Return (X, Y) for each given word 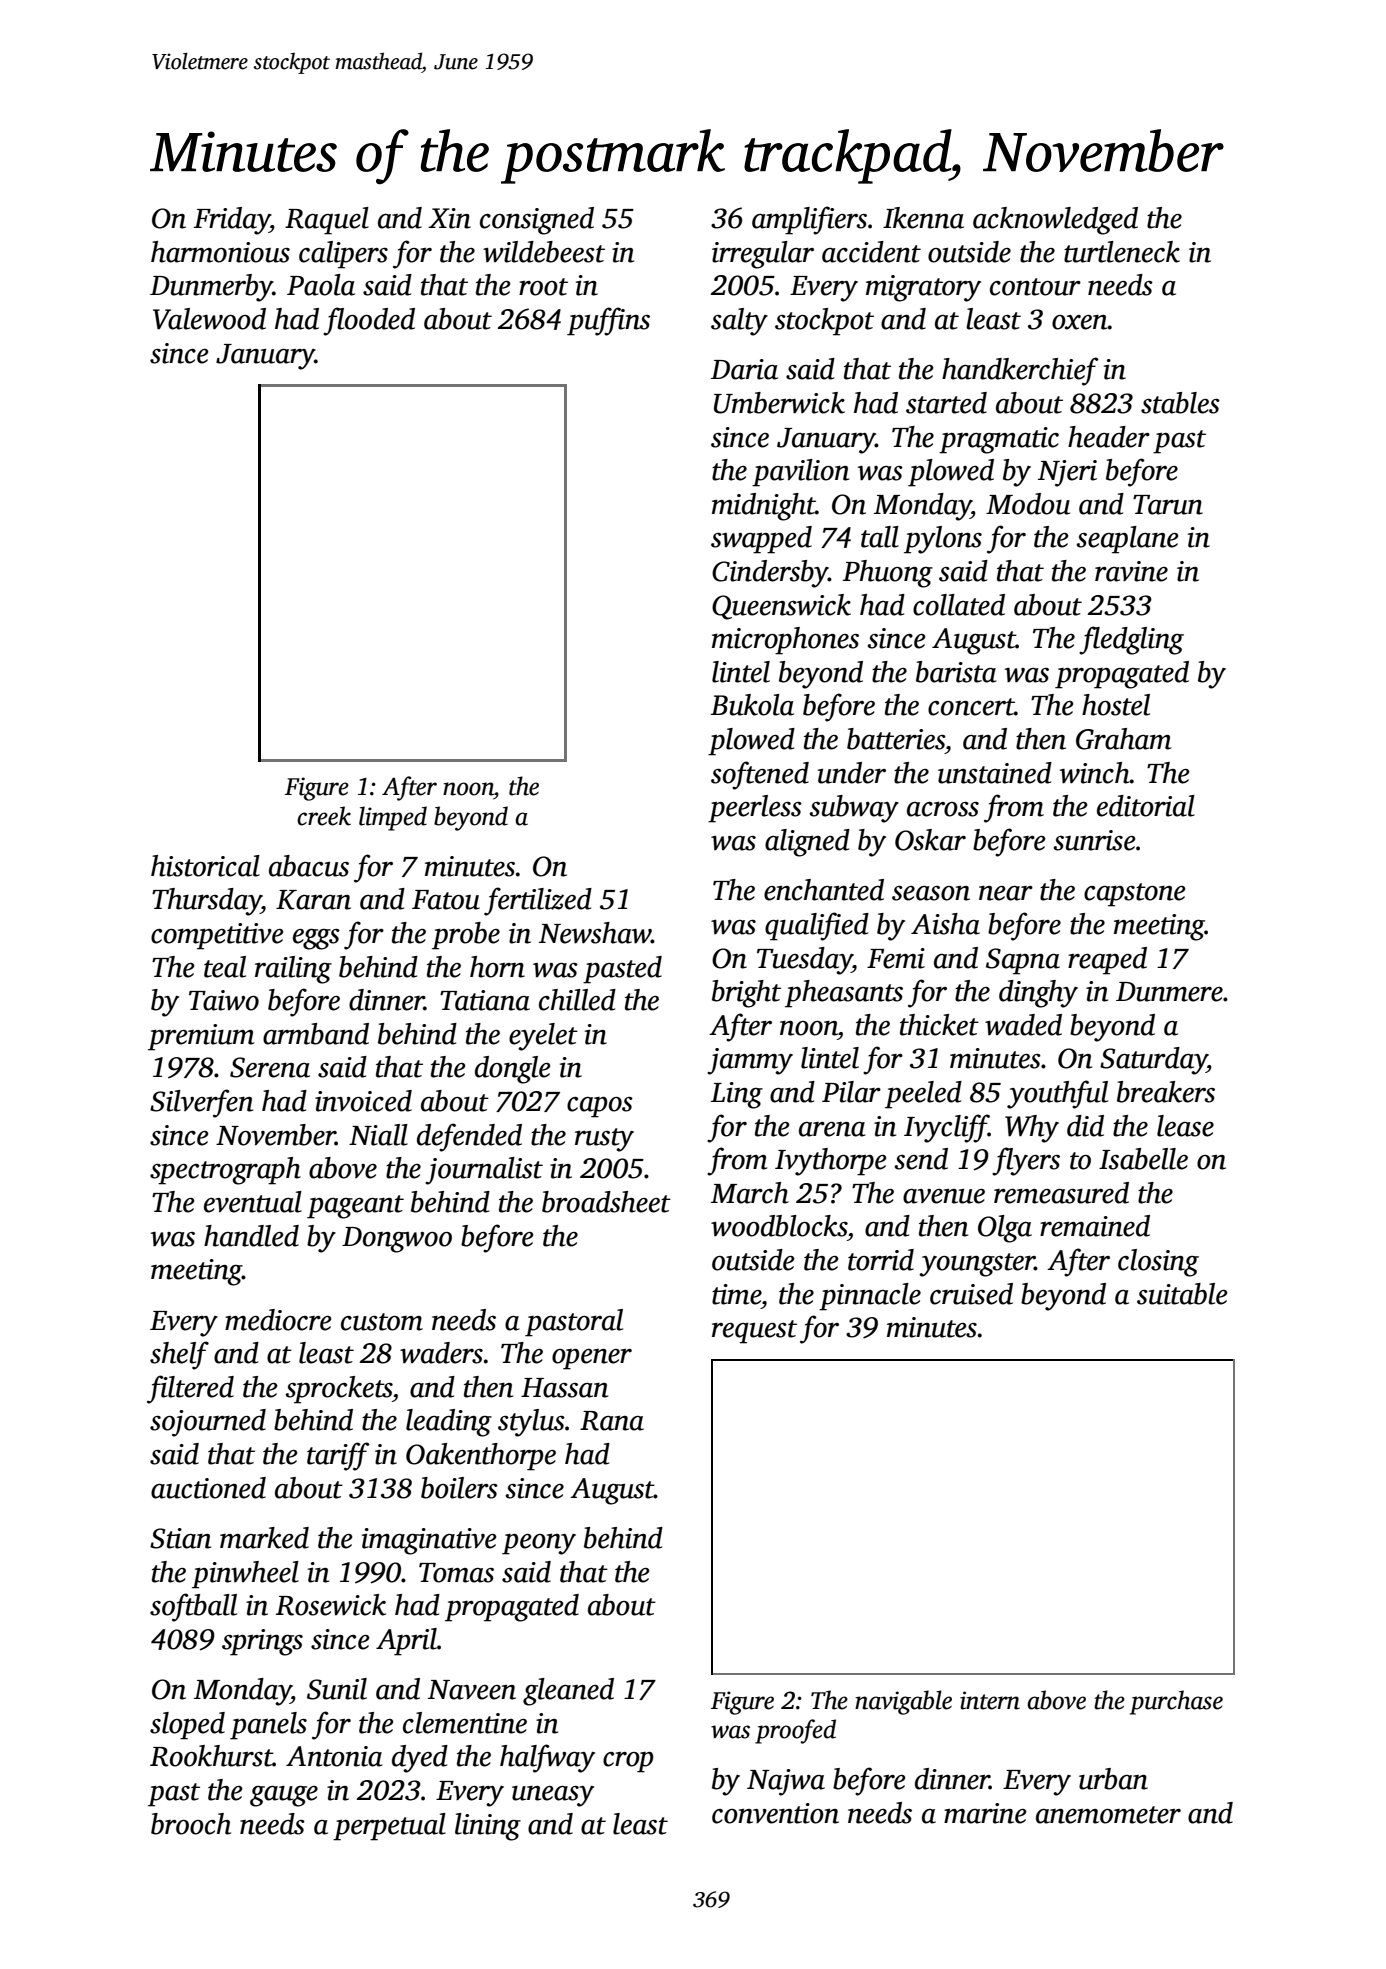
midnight (764, 507)
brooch (191, 1824)
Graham (1123, 739)
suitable (1182, 1294)
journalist (484, 1171)
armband (316, 1034)
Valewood (209, 319)
